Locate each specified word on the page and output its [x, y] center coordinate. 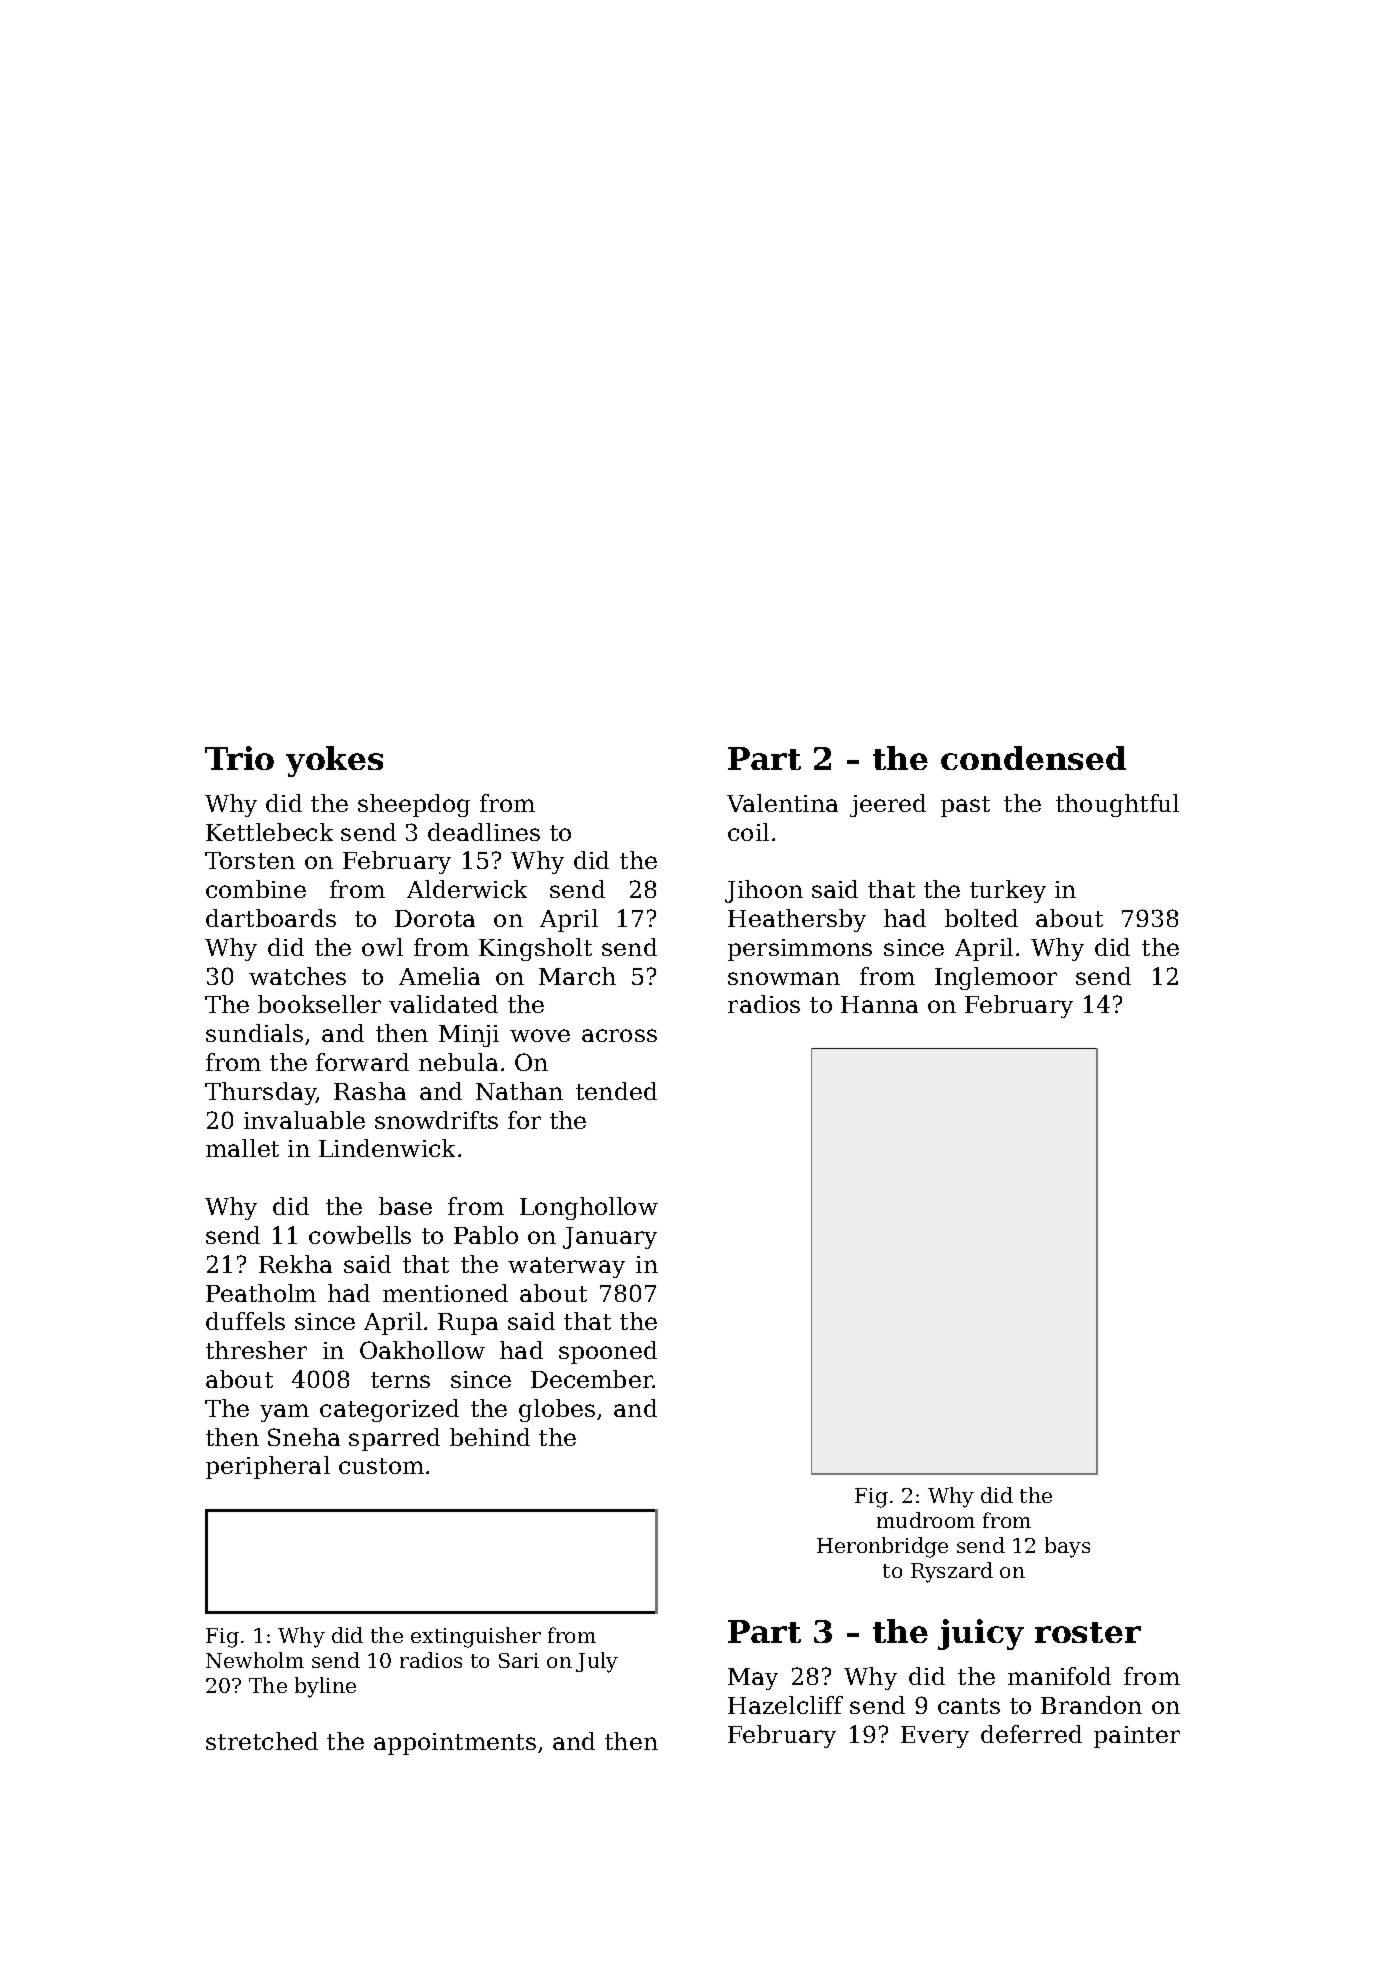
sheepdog [414, 805]
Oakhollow [422, 1350]
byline [325, 1687]
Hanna [879, 1004]
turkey [1008, 891]
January [610, 1238]
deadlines [484, 832]
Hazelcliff [785, 1705]
